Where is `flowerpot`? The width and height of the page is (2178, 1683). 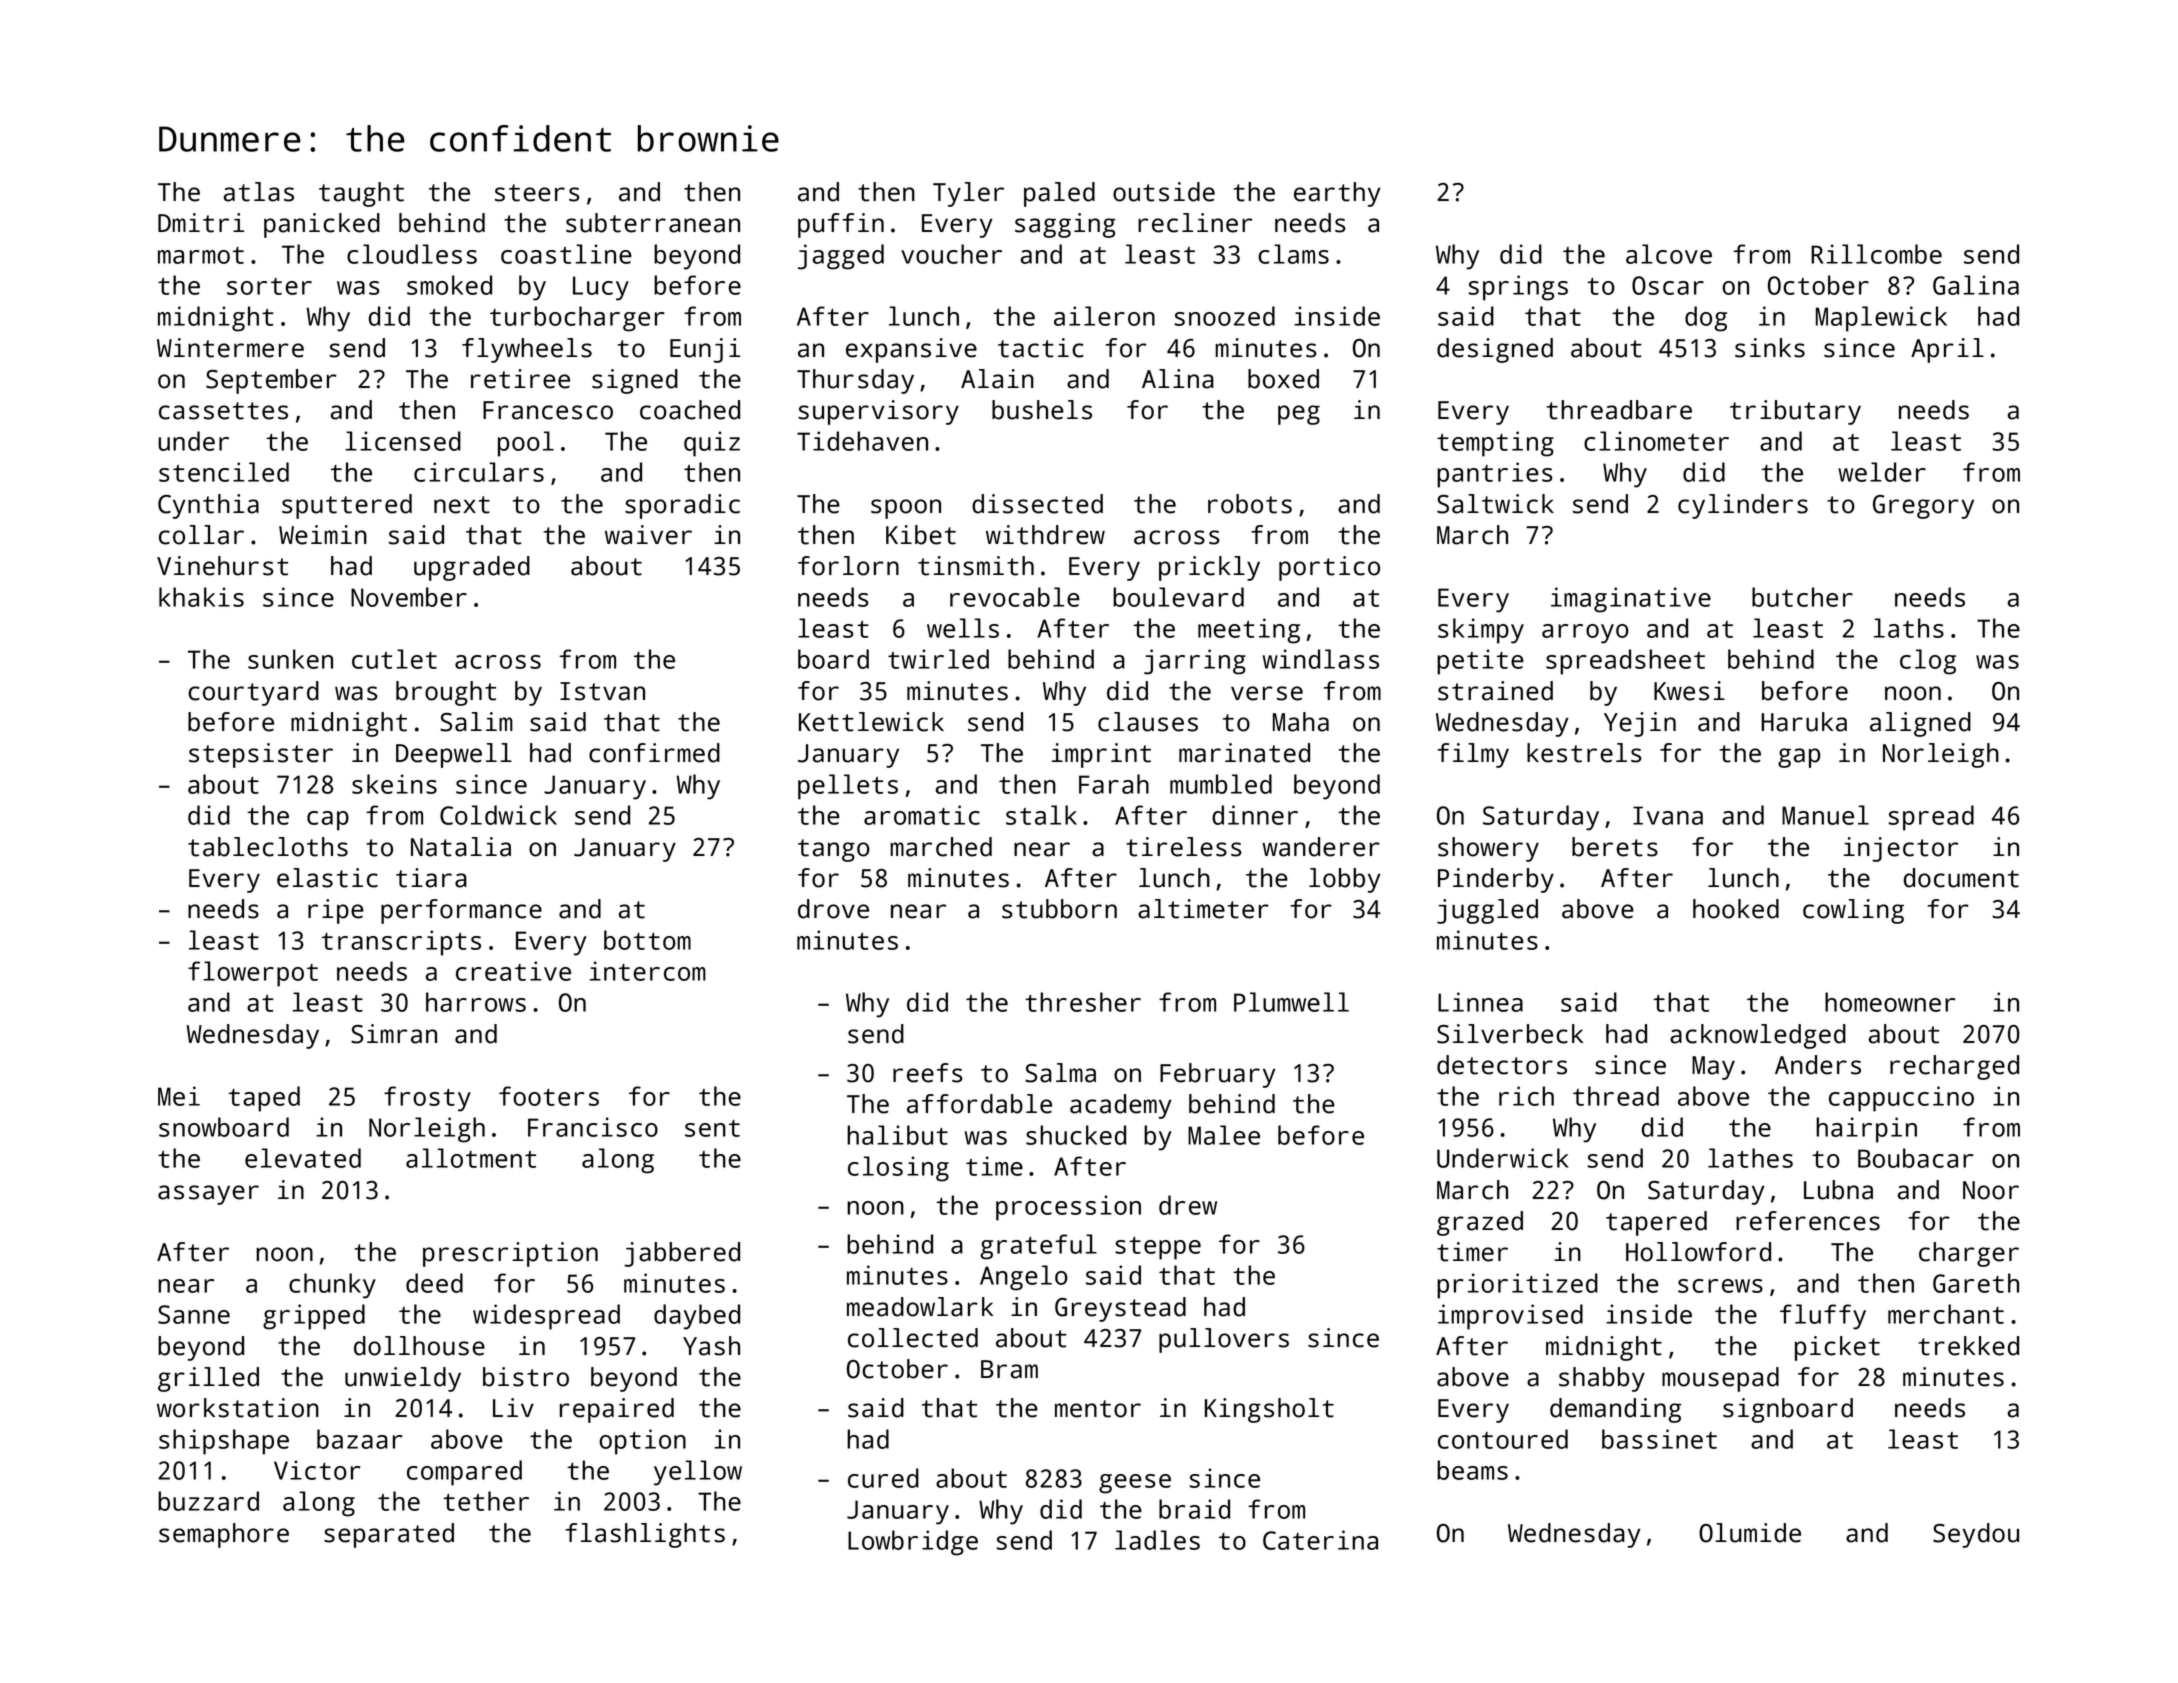
flowerpot is located at coordinates (253, 974).
